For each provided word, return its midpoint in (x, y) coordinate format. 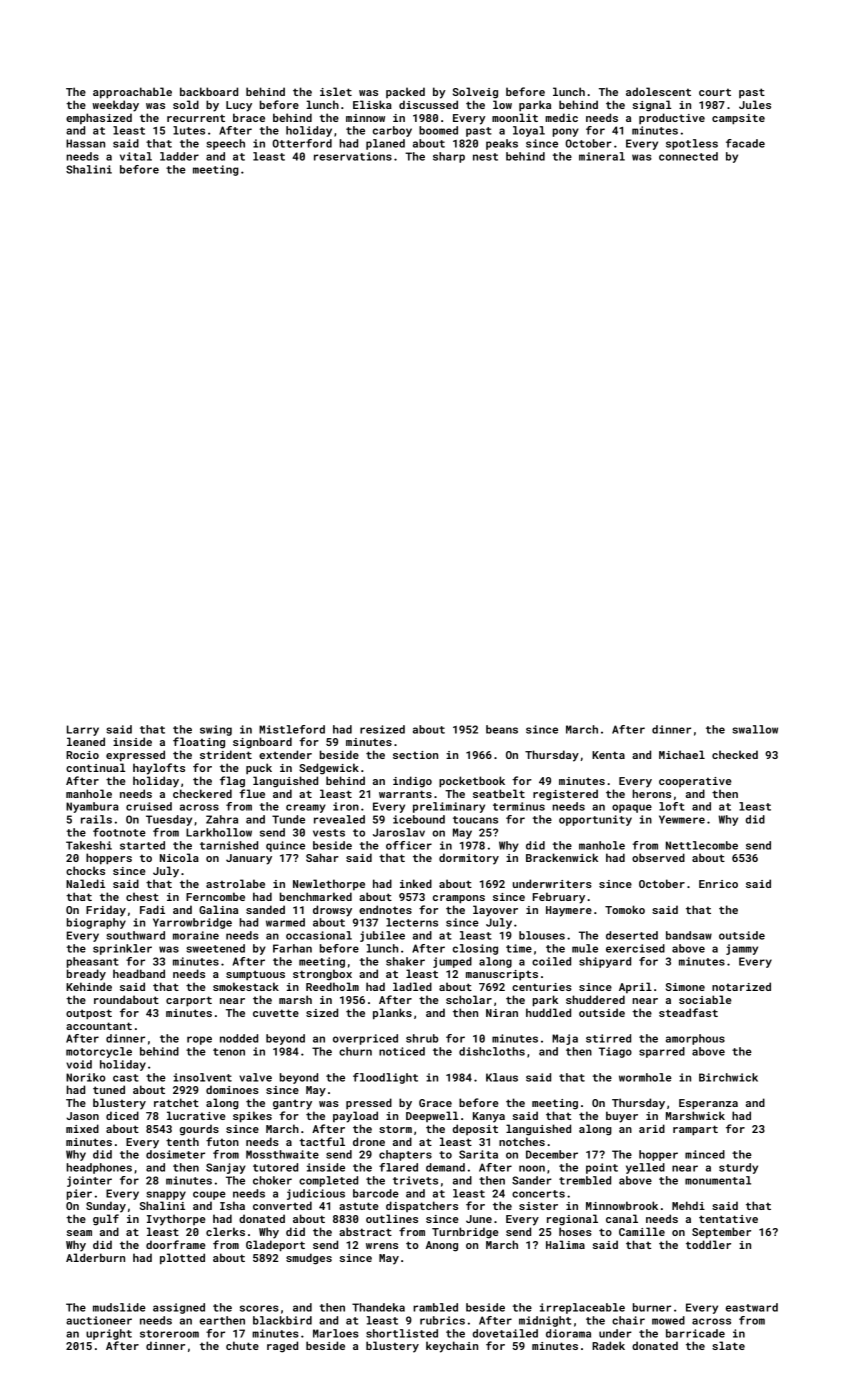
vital (136, 156)
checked (735, 754)
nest (485, 157)
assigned (179, 1308)
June (479, 1219)
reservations (353, 156)
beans (502, 729)
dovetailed (505, 1333)
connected (688, 156)
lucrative (196, 1115)
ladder (179, 156)
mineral (602, 156)
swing (216, 730)
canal (622, 1218)
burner (652, 1307)
